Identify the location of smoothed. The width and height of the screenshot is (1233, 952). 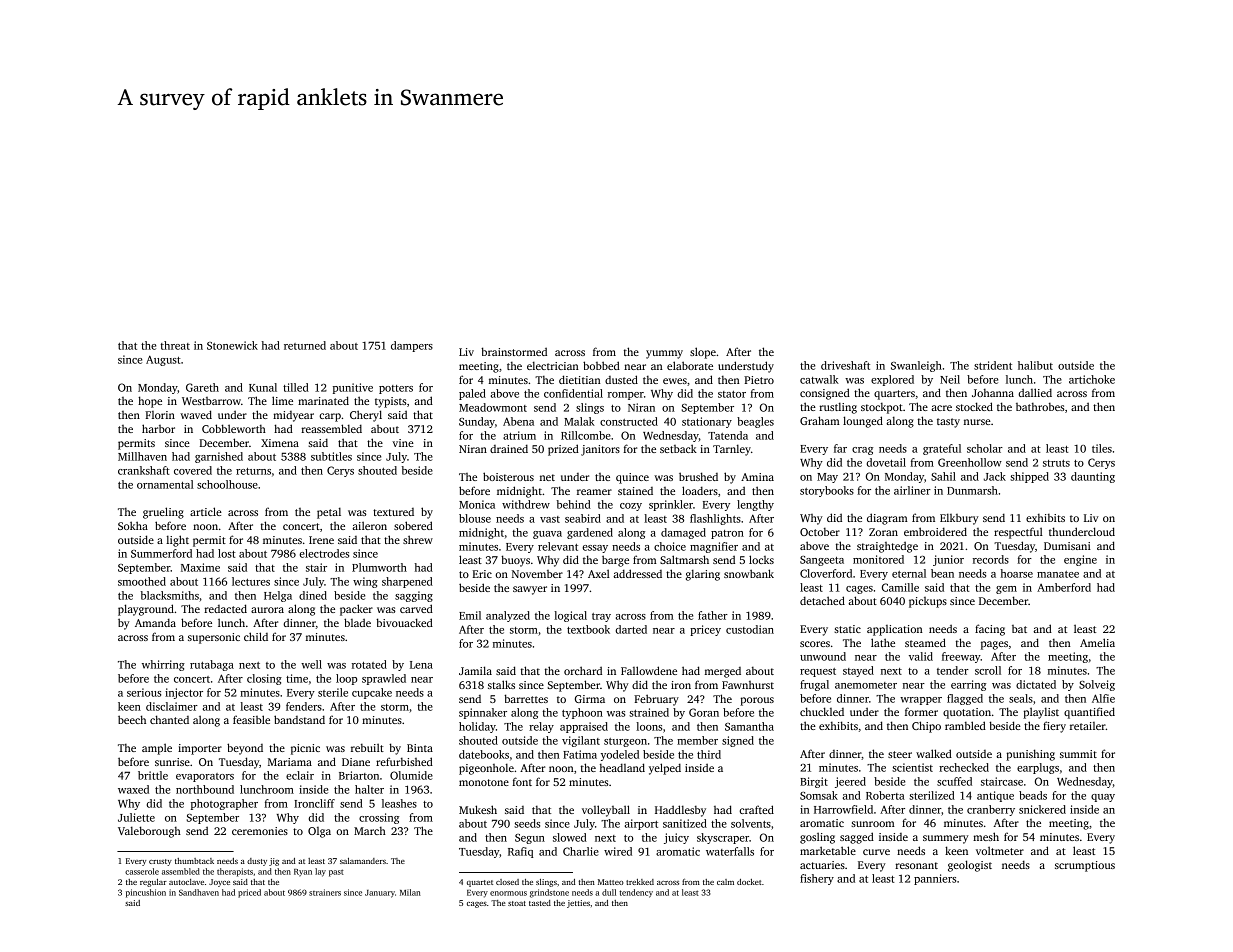
(142, 581).
